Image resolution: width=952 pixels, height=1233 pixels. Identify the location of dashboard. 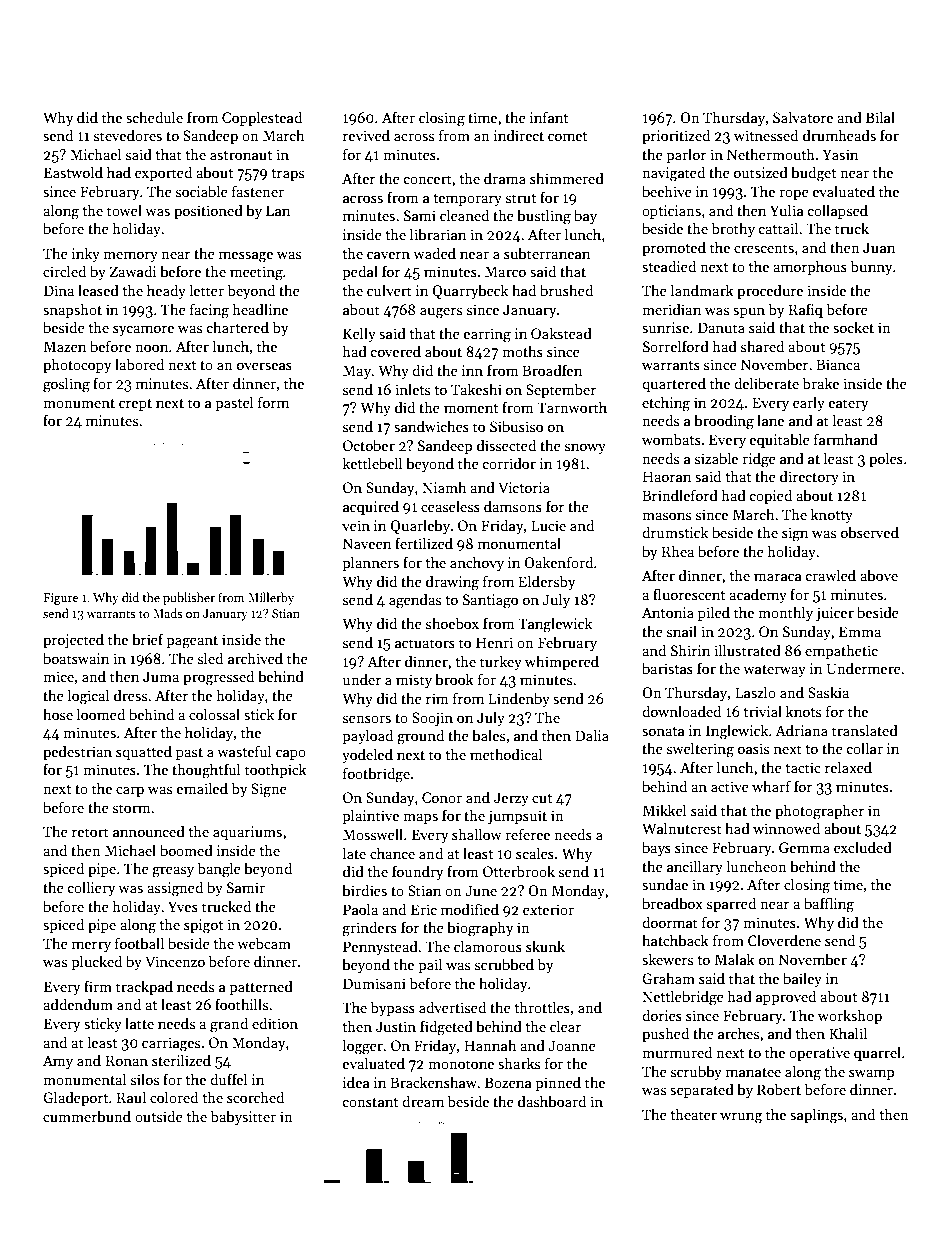
(552, 1101).
